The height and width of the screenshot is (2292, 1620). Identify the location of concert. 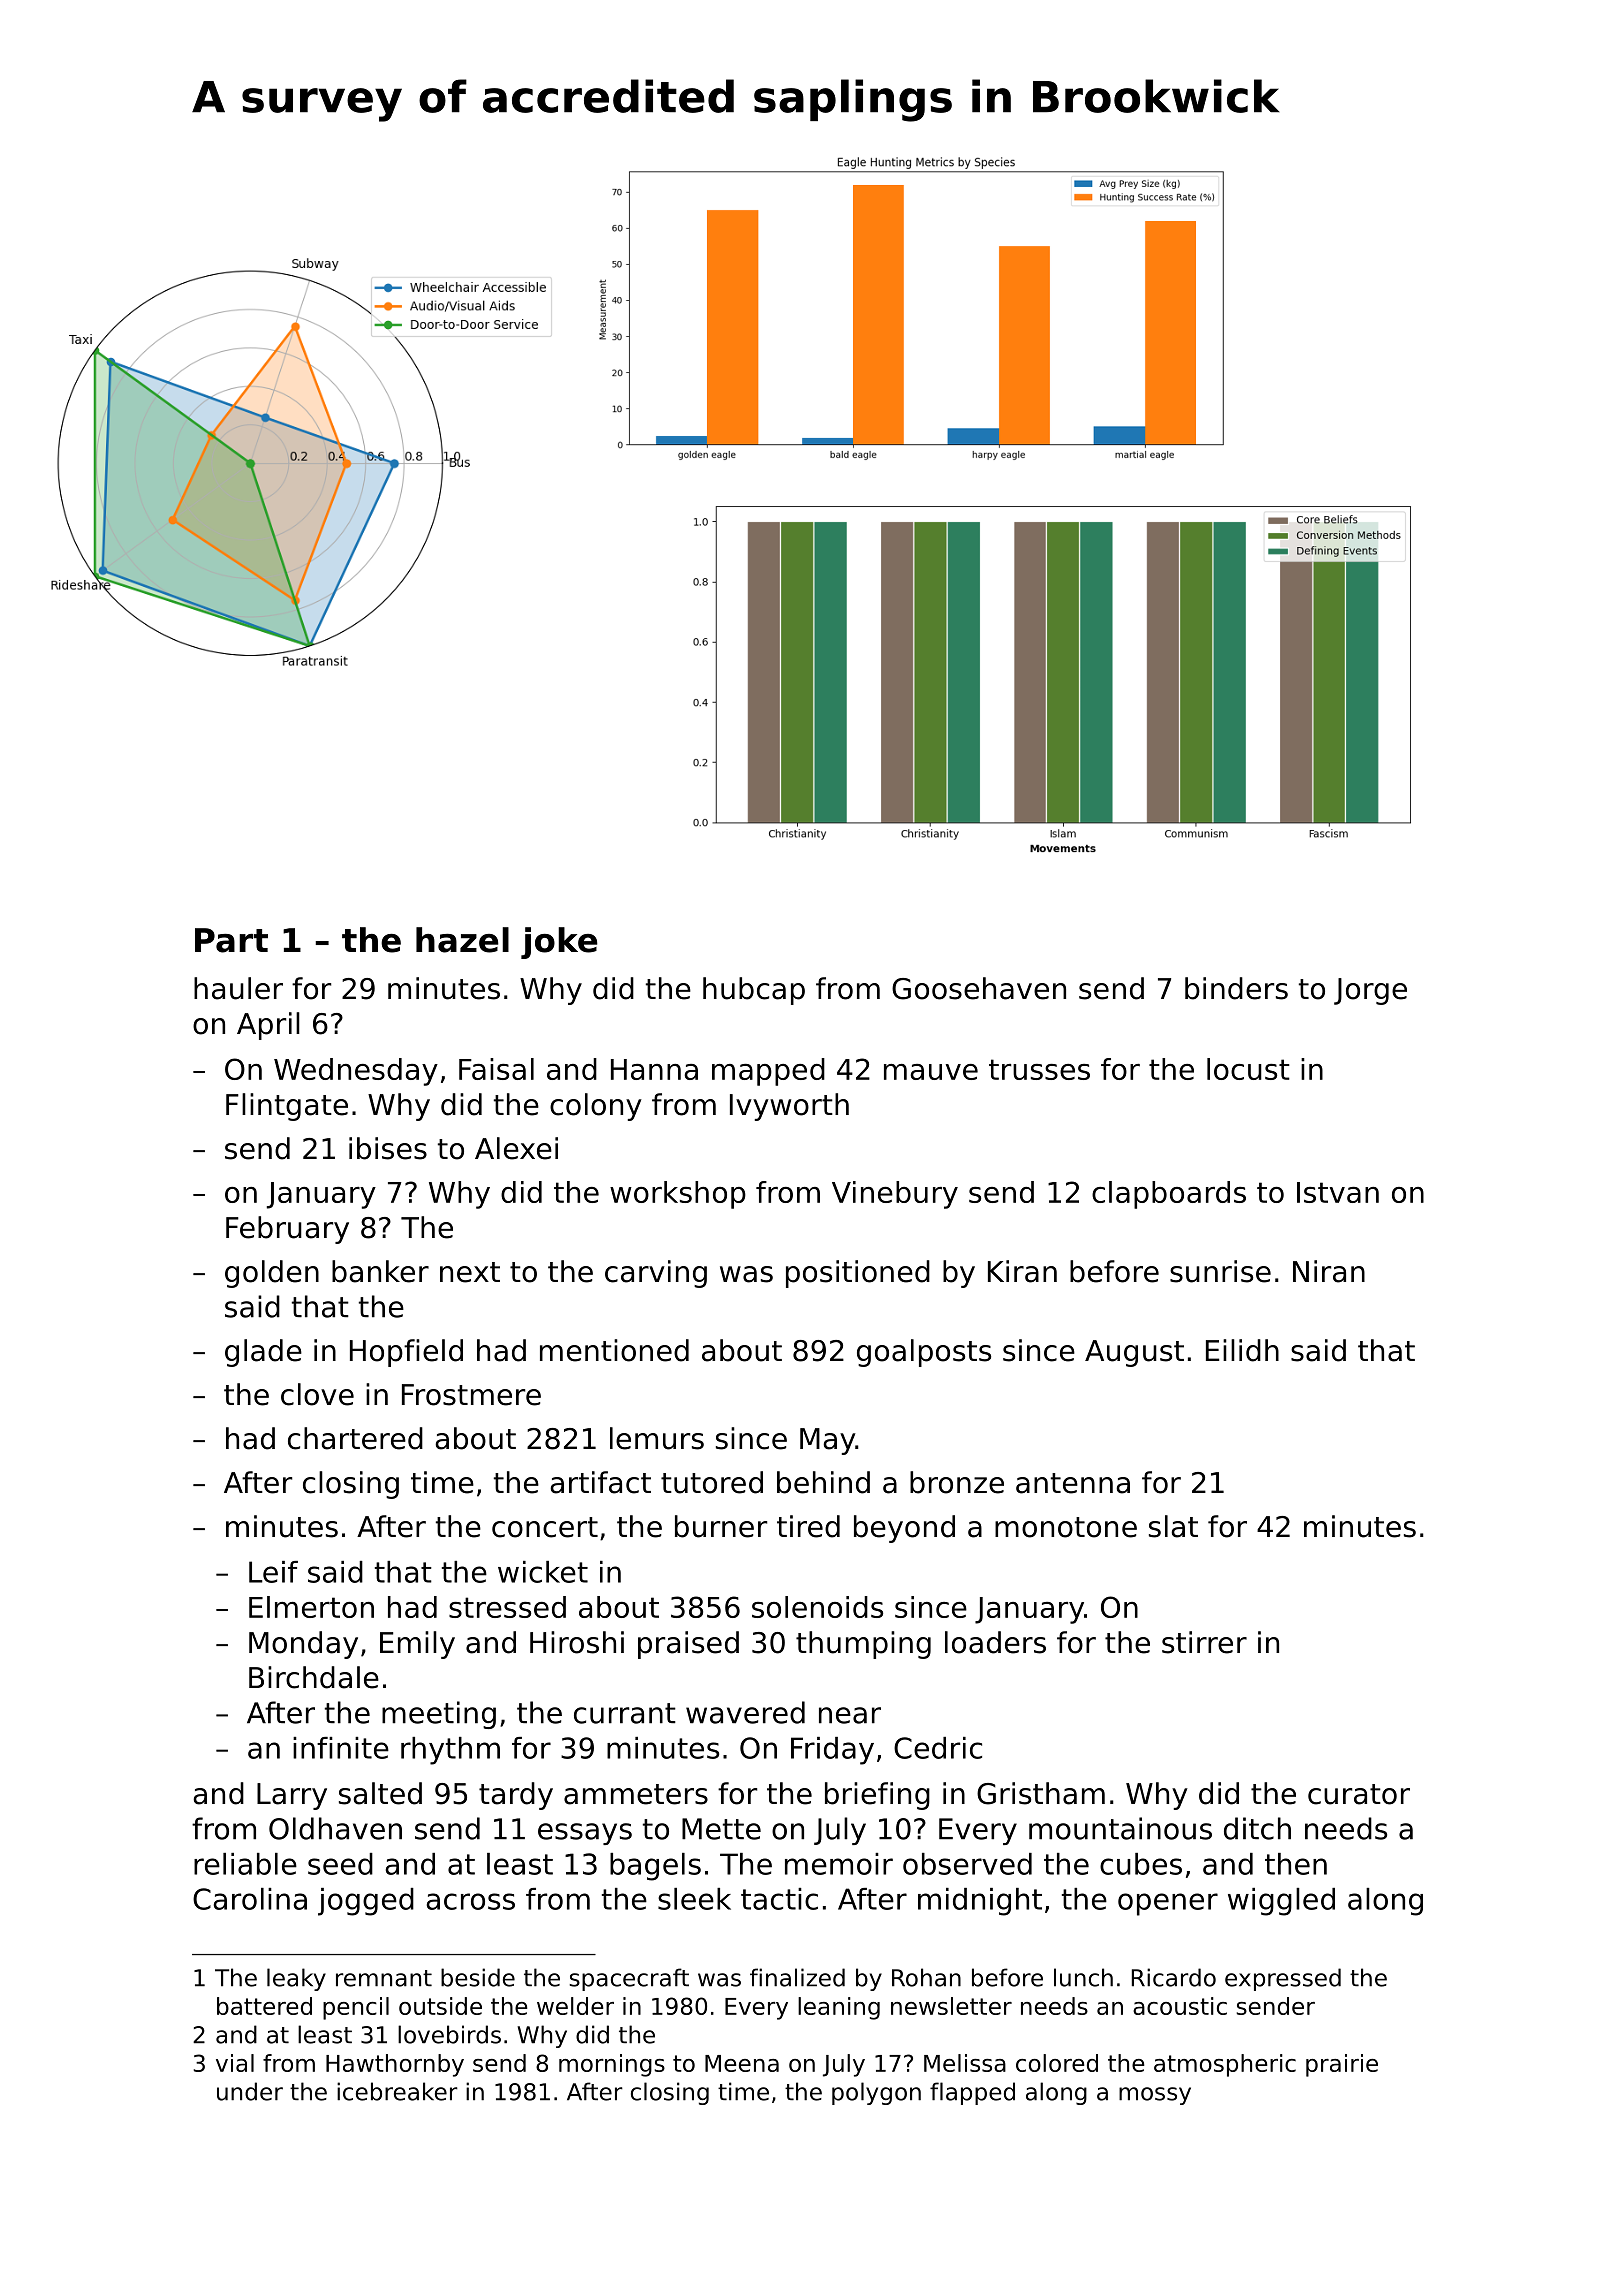
(545, 1527).
